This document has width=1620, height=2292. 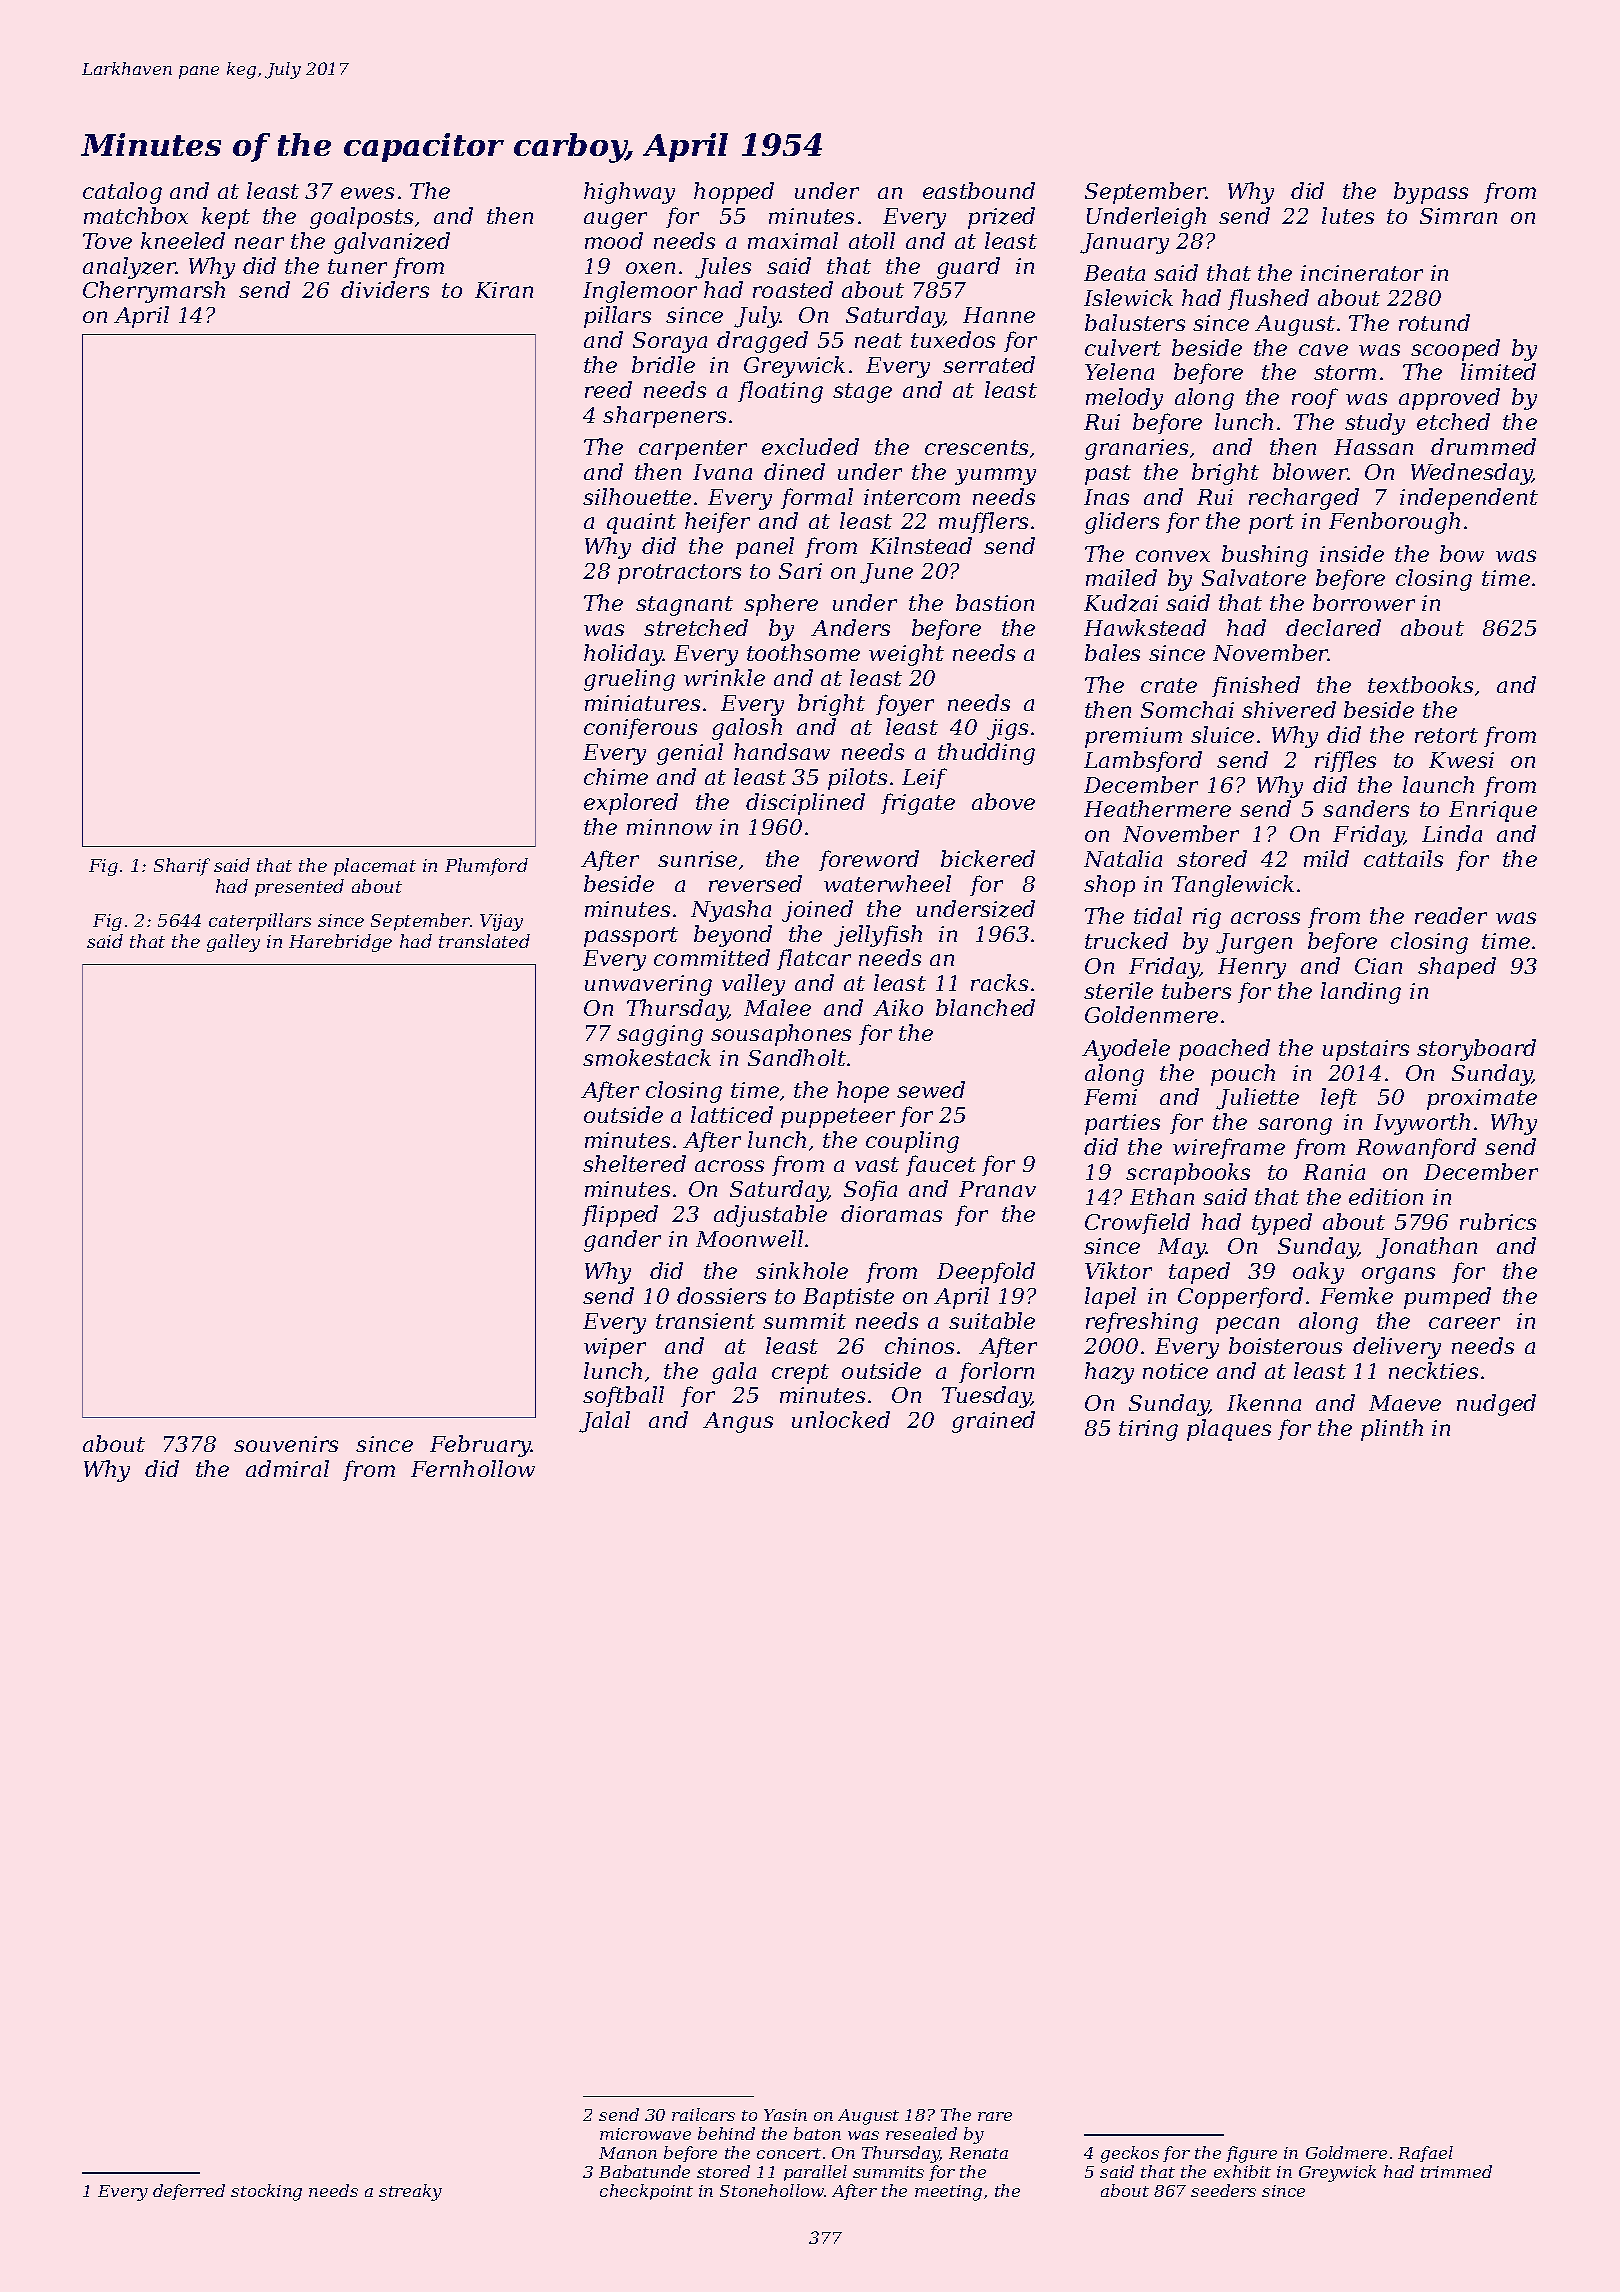 What do you see at coordinates (233, 943) in the document?
I see `galley` at bounding box center [233, 943].
